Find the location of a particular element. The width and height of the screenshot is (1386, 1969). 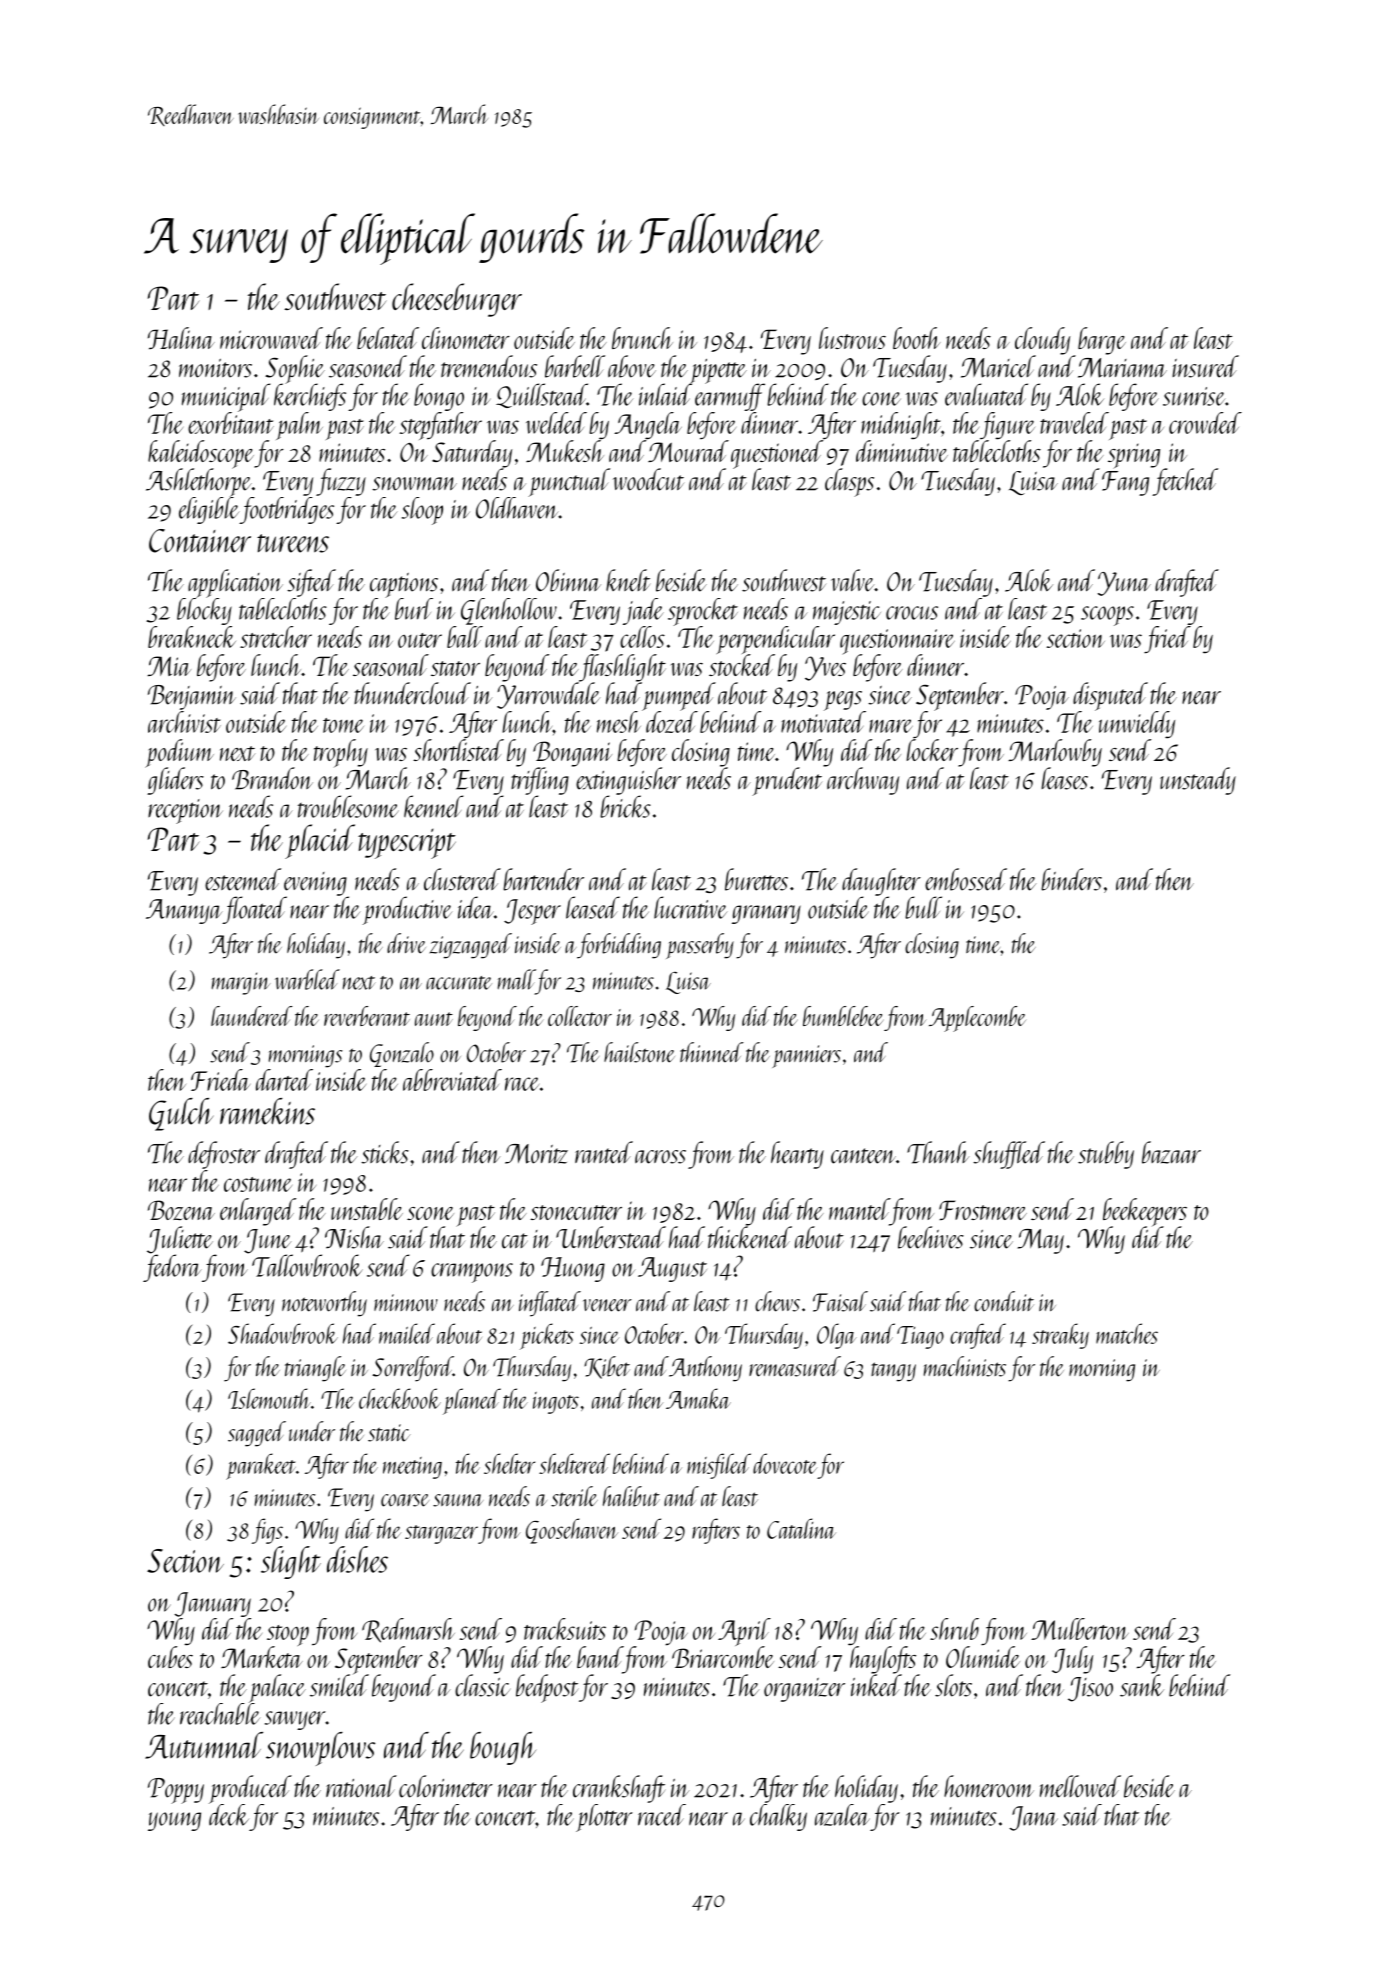

azalea is located at coordinates (842, 1815).
